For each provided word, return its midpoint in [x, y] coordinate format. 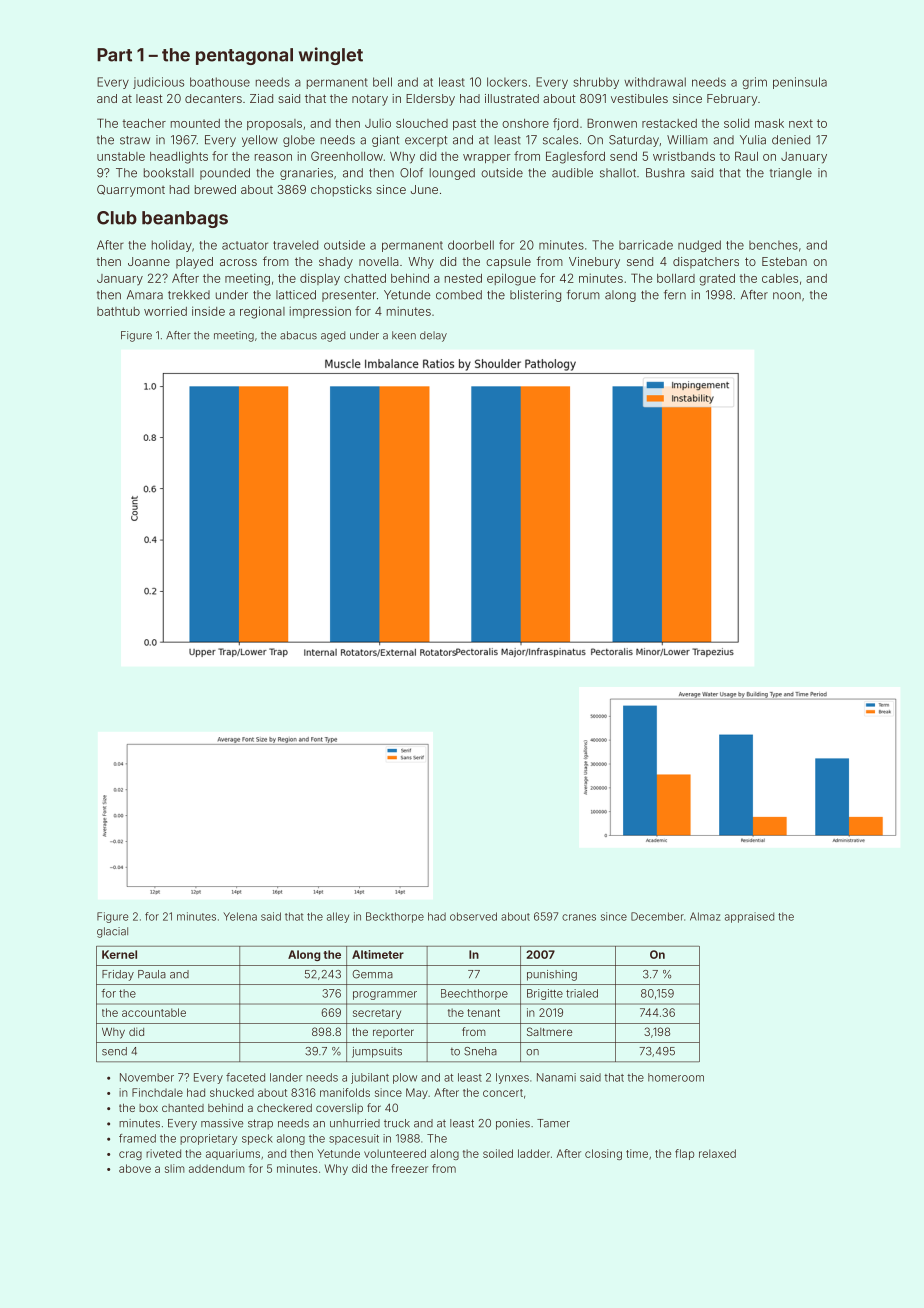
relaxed [717, 1153]
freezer [409, 1168]
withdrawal [655, 82]
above [135, 1168]
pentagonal [244, 56]
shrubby [596, 83]
